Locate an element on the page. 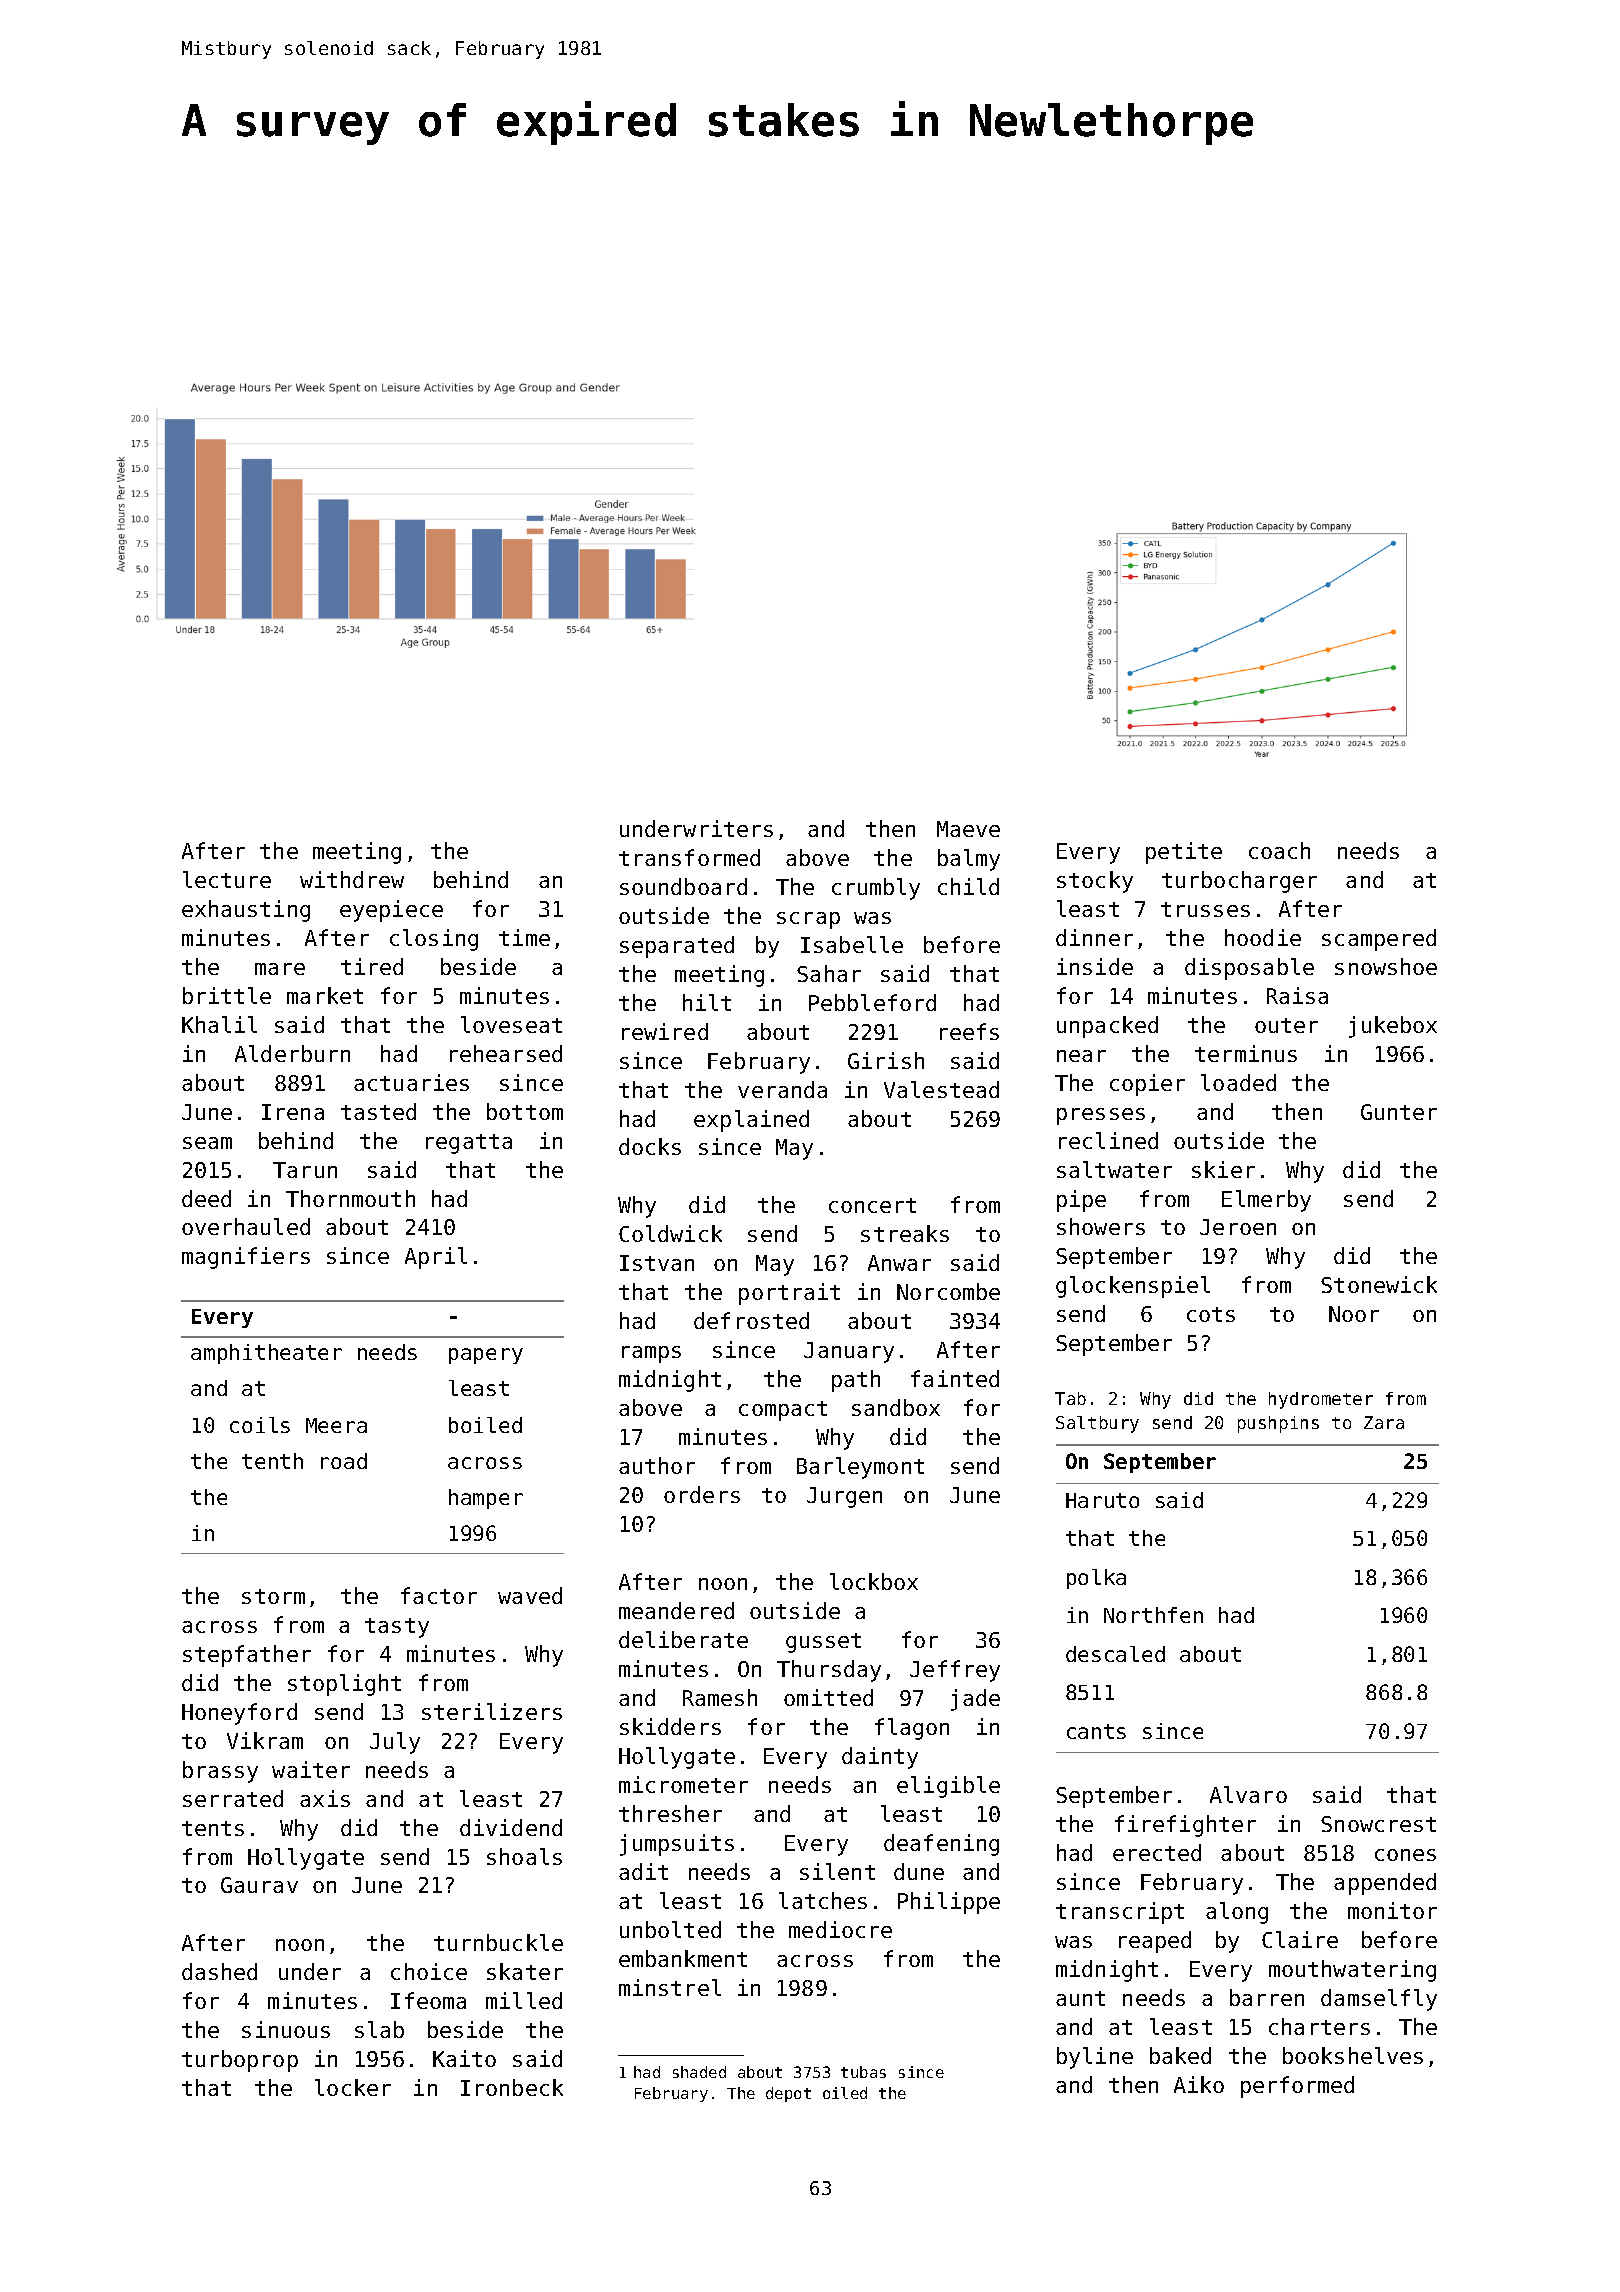  Ironbeck is located at coordinates (512, 2087).
